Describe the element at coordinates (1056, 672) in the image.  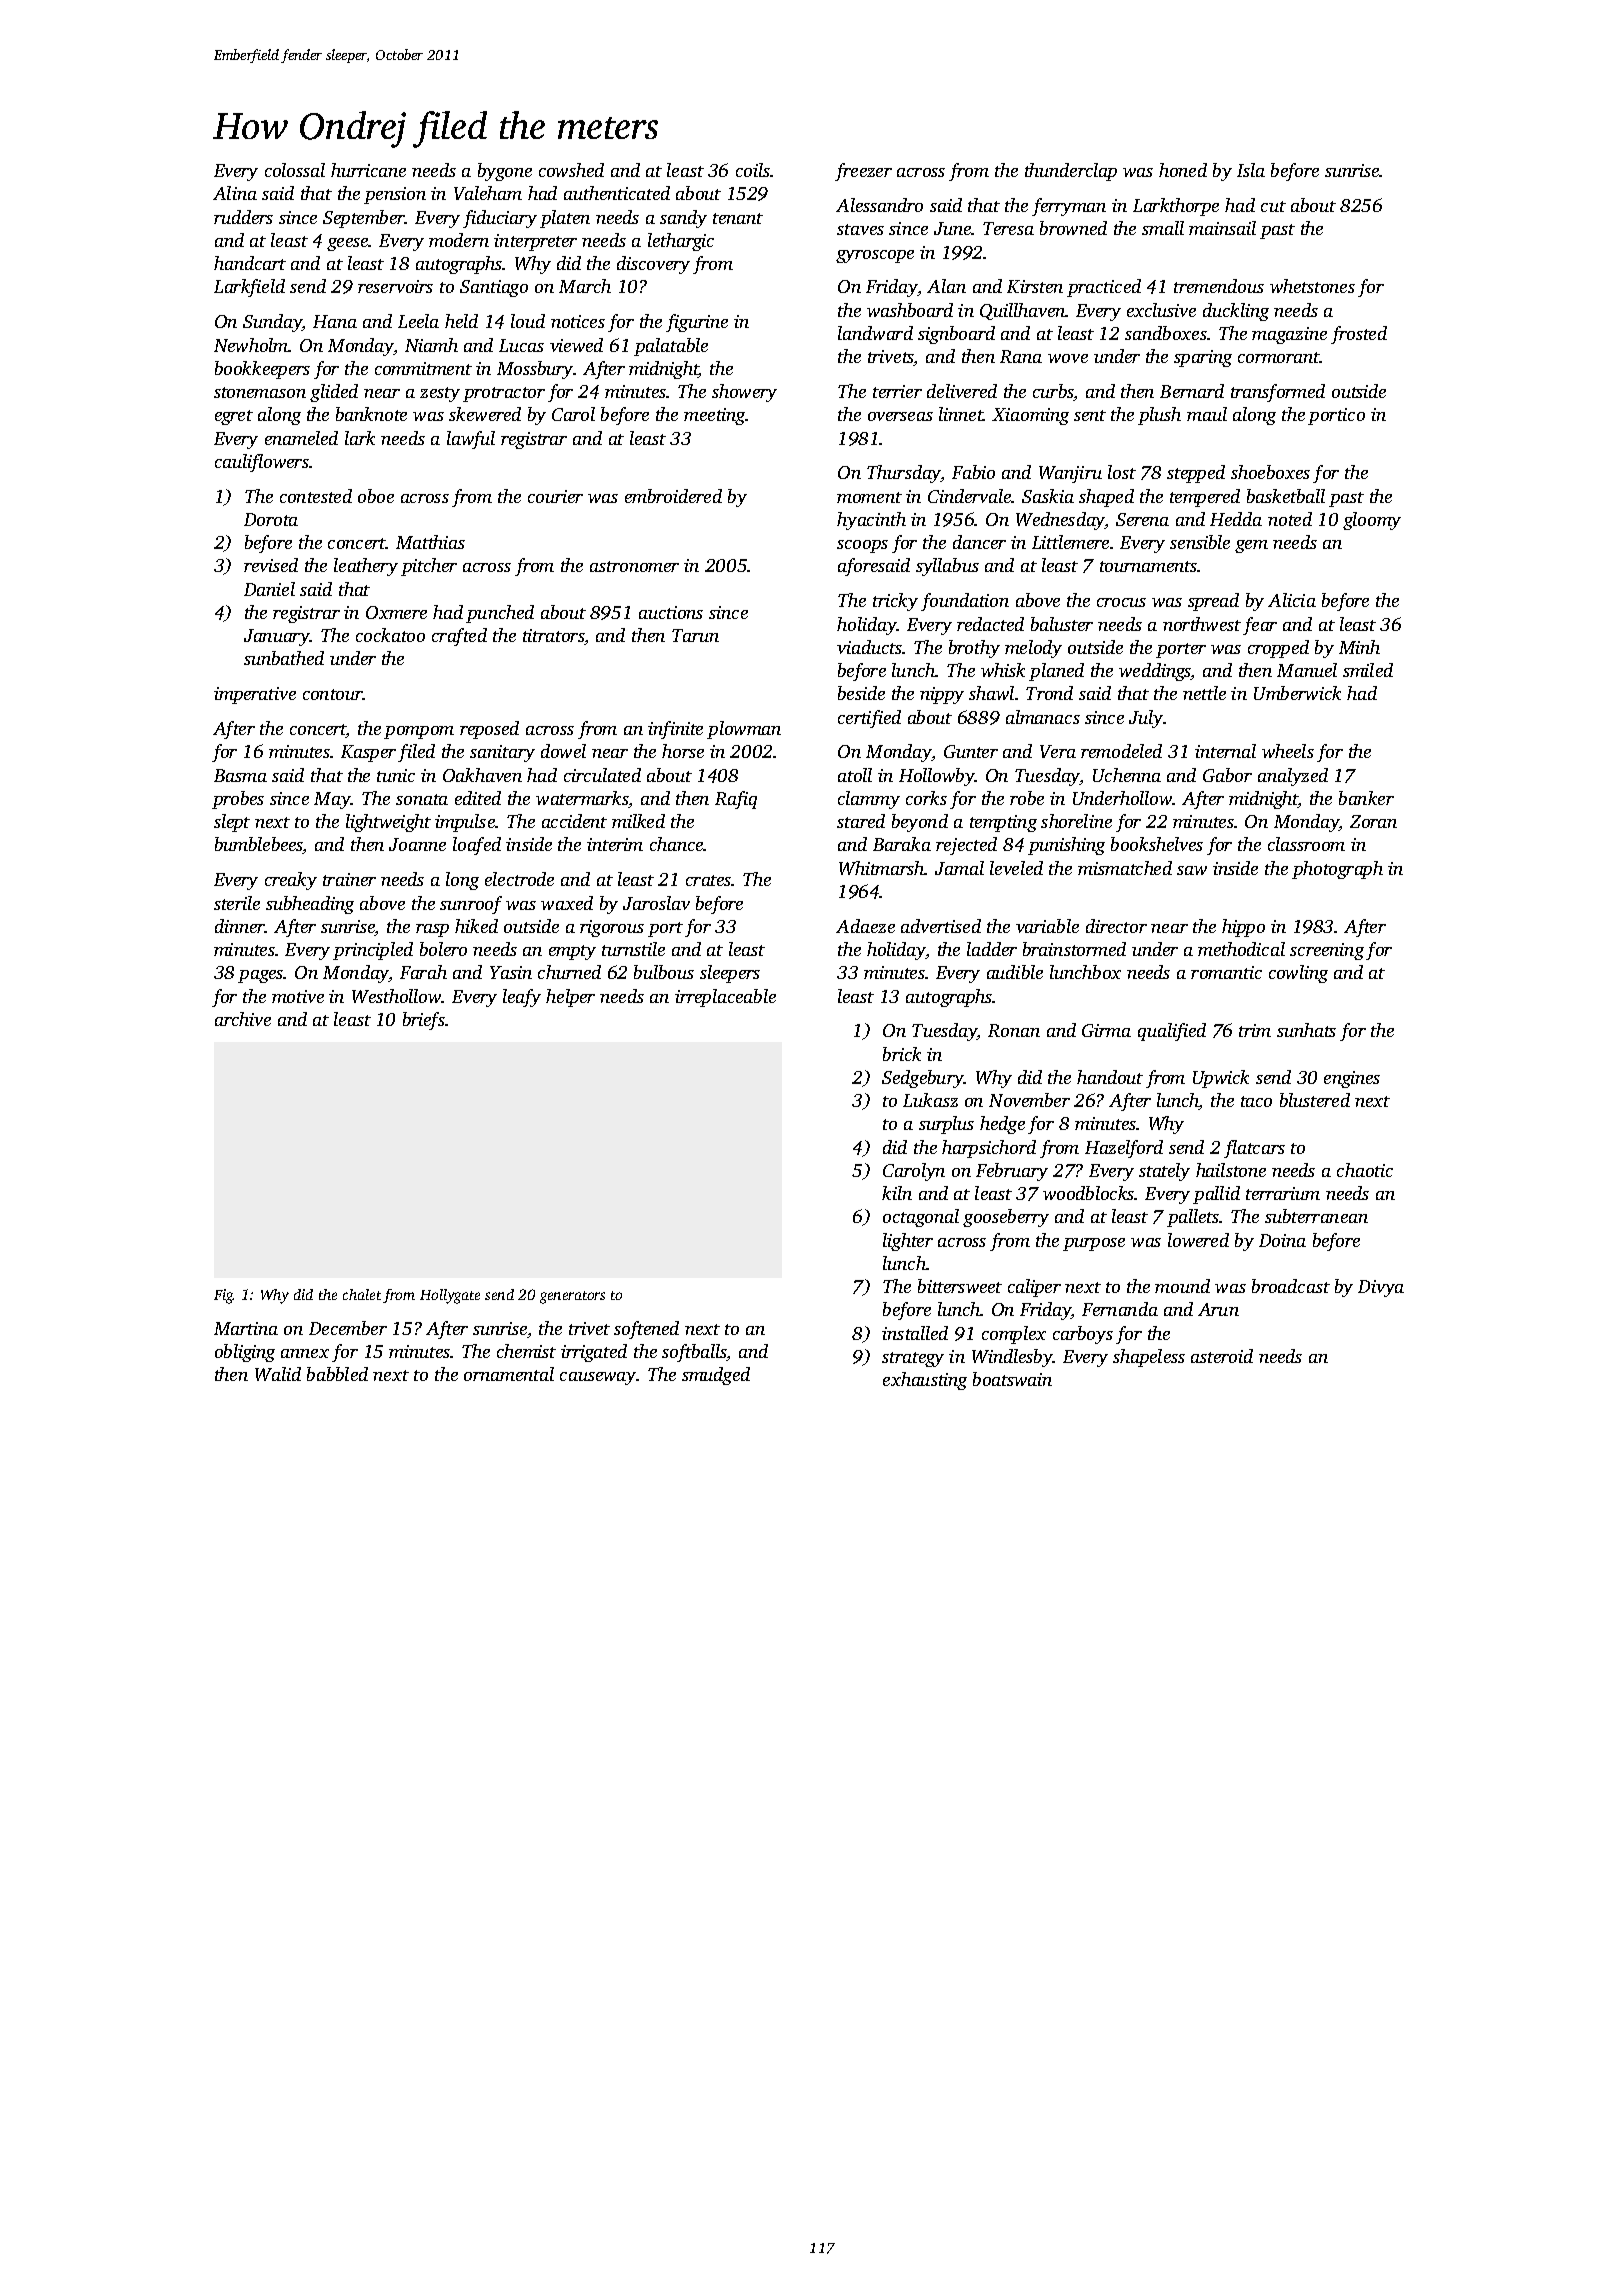
I see `planed` at that location.
